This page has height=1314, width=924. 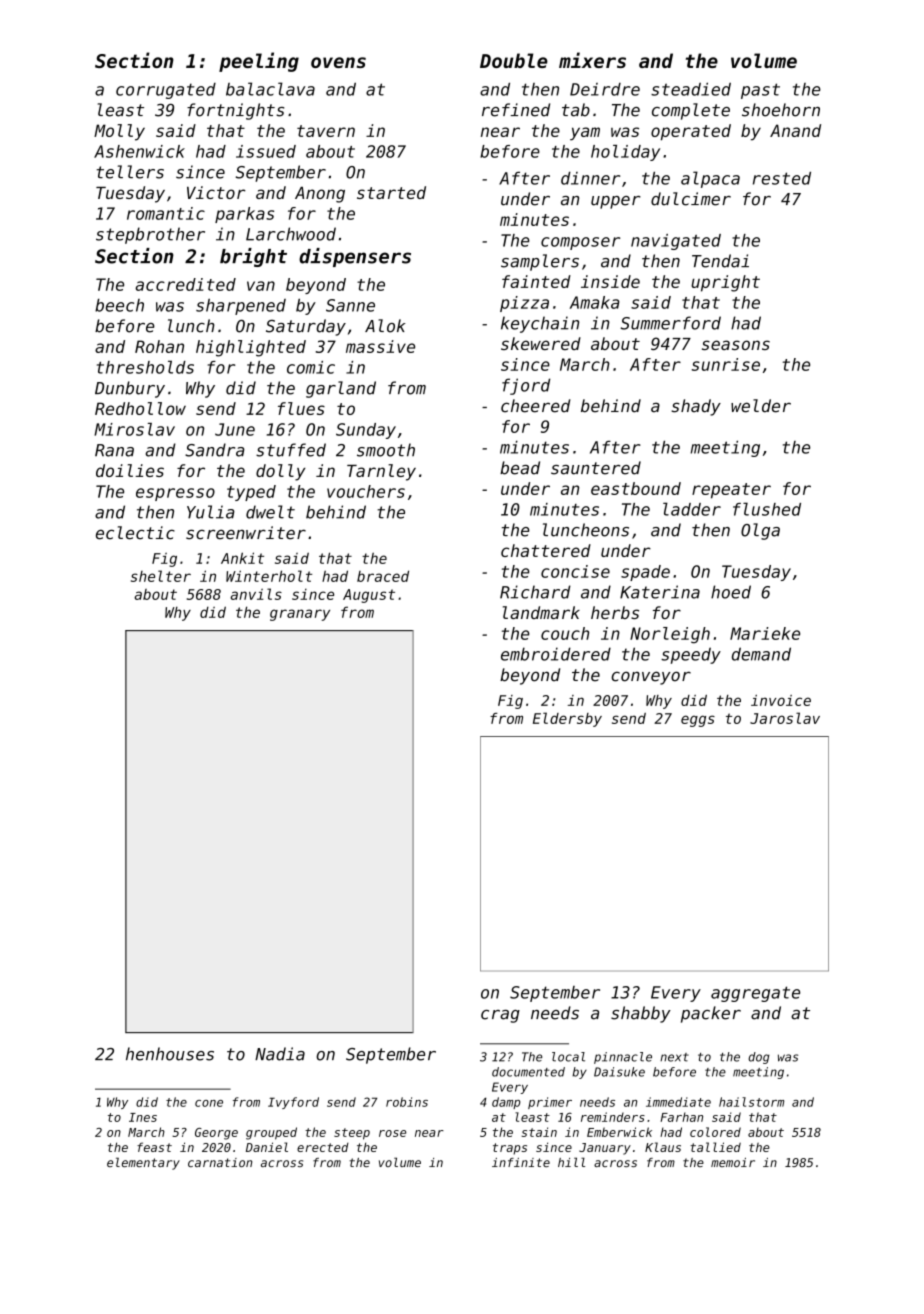 I want to click on repeater, so click(x=731, y=491).
